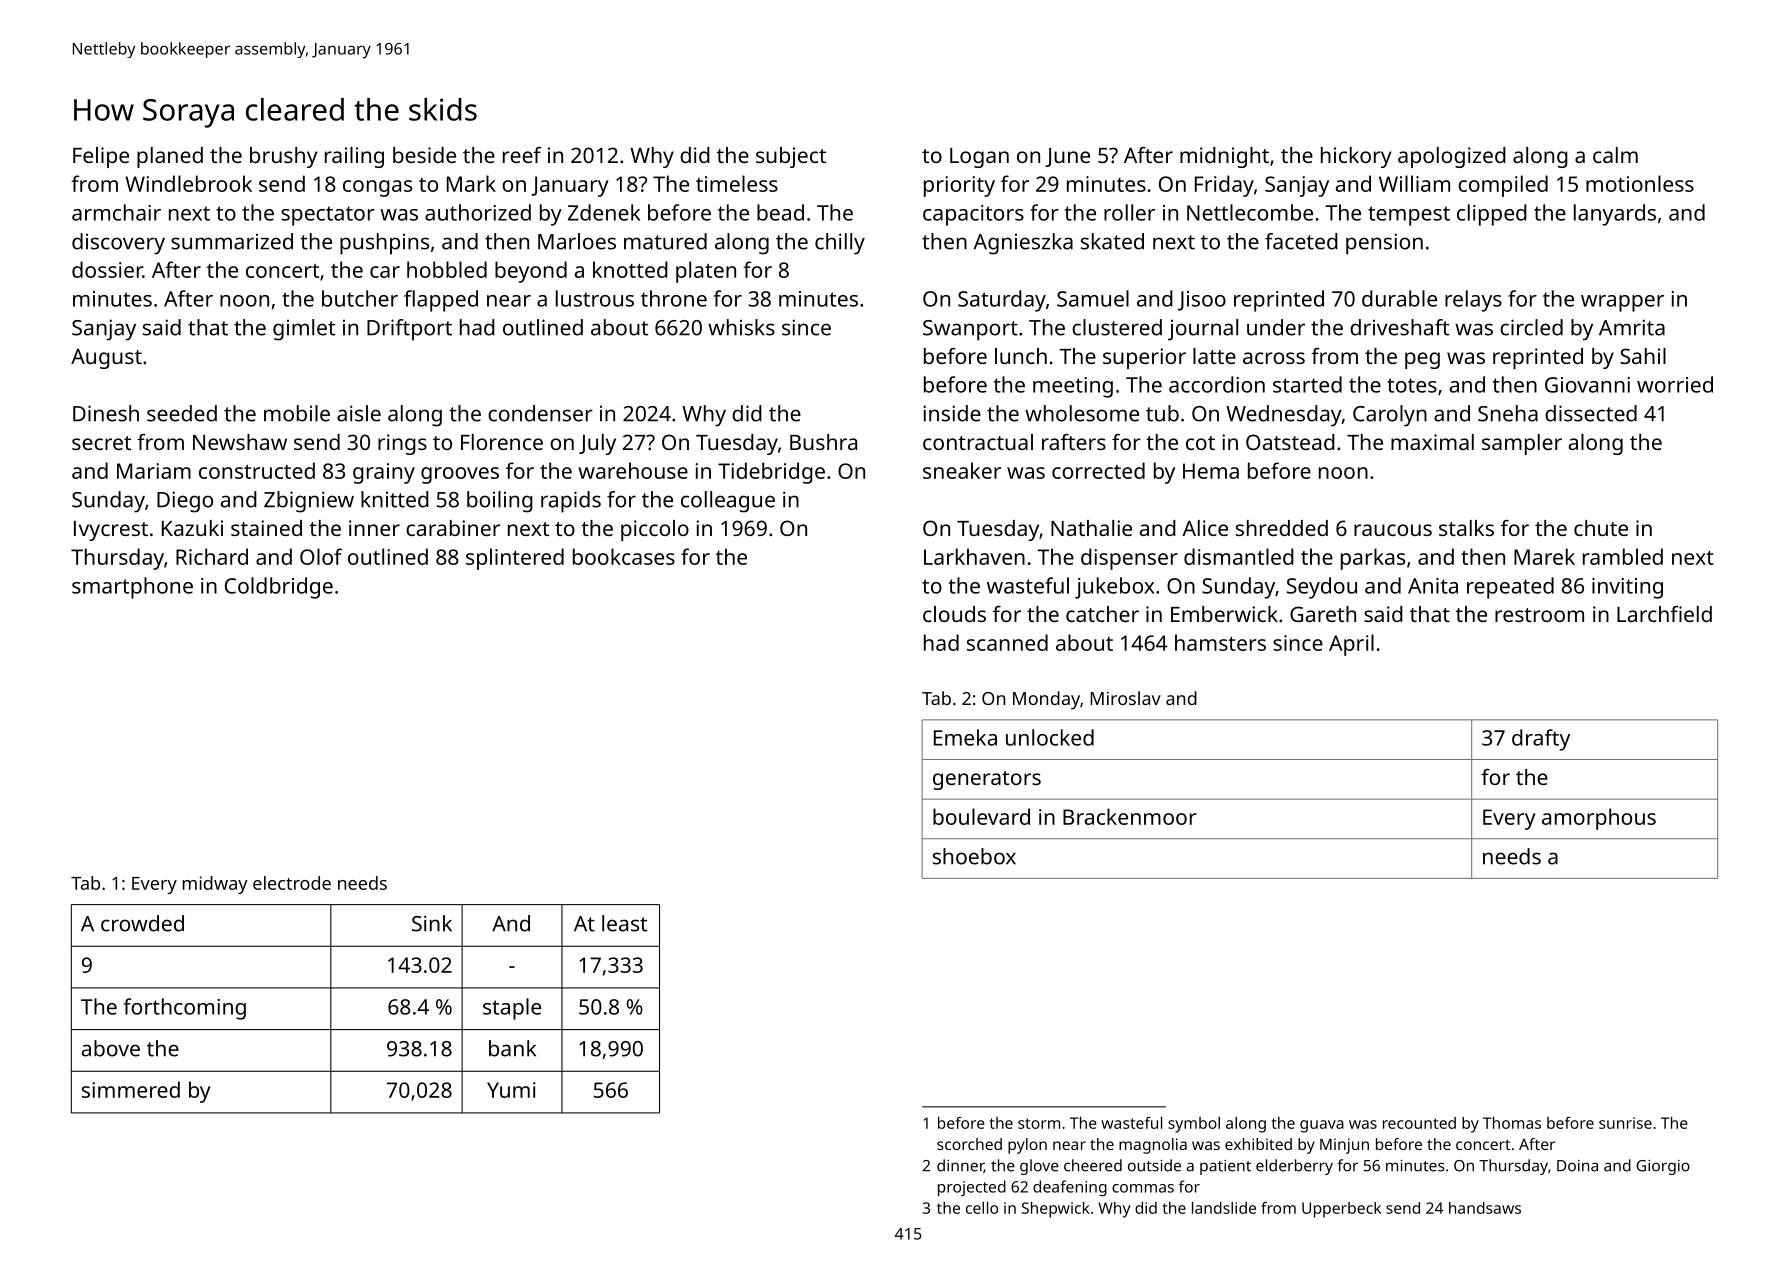 The image size is (1789, 1265). Describe the element at coordinates (297, 413) in the image. I see `mobile` at that location.
